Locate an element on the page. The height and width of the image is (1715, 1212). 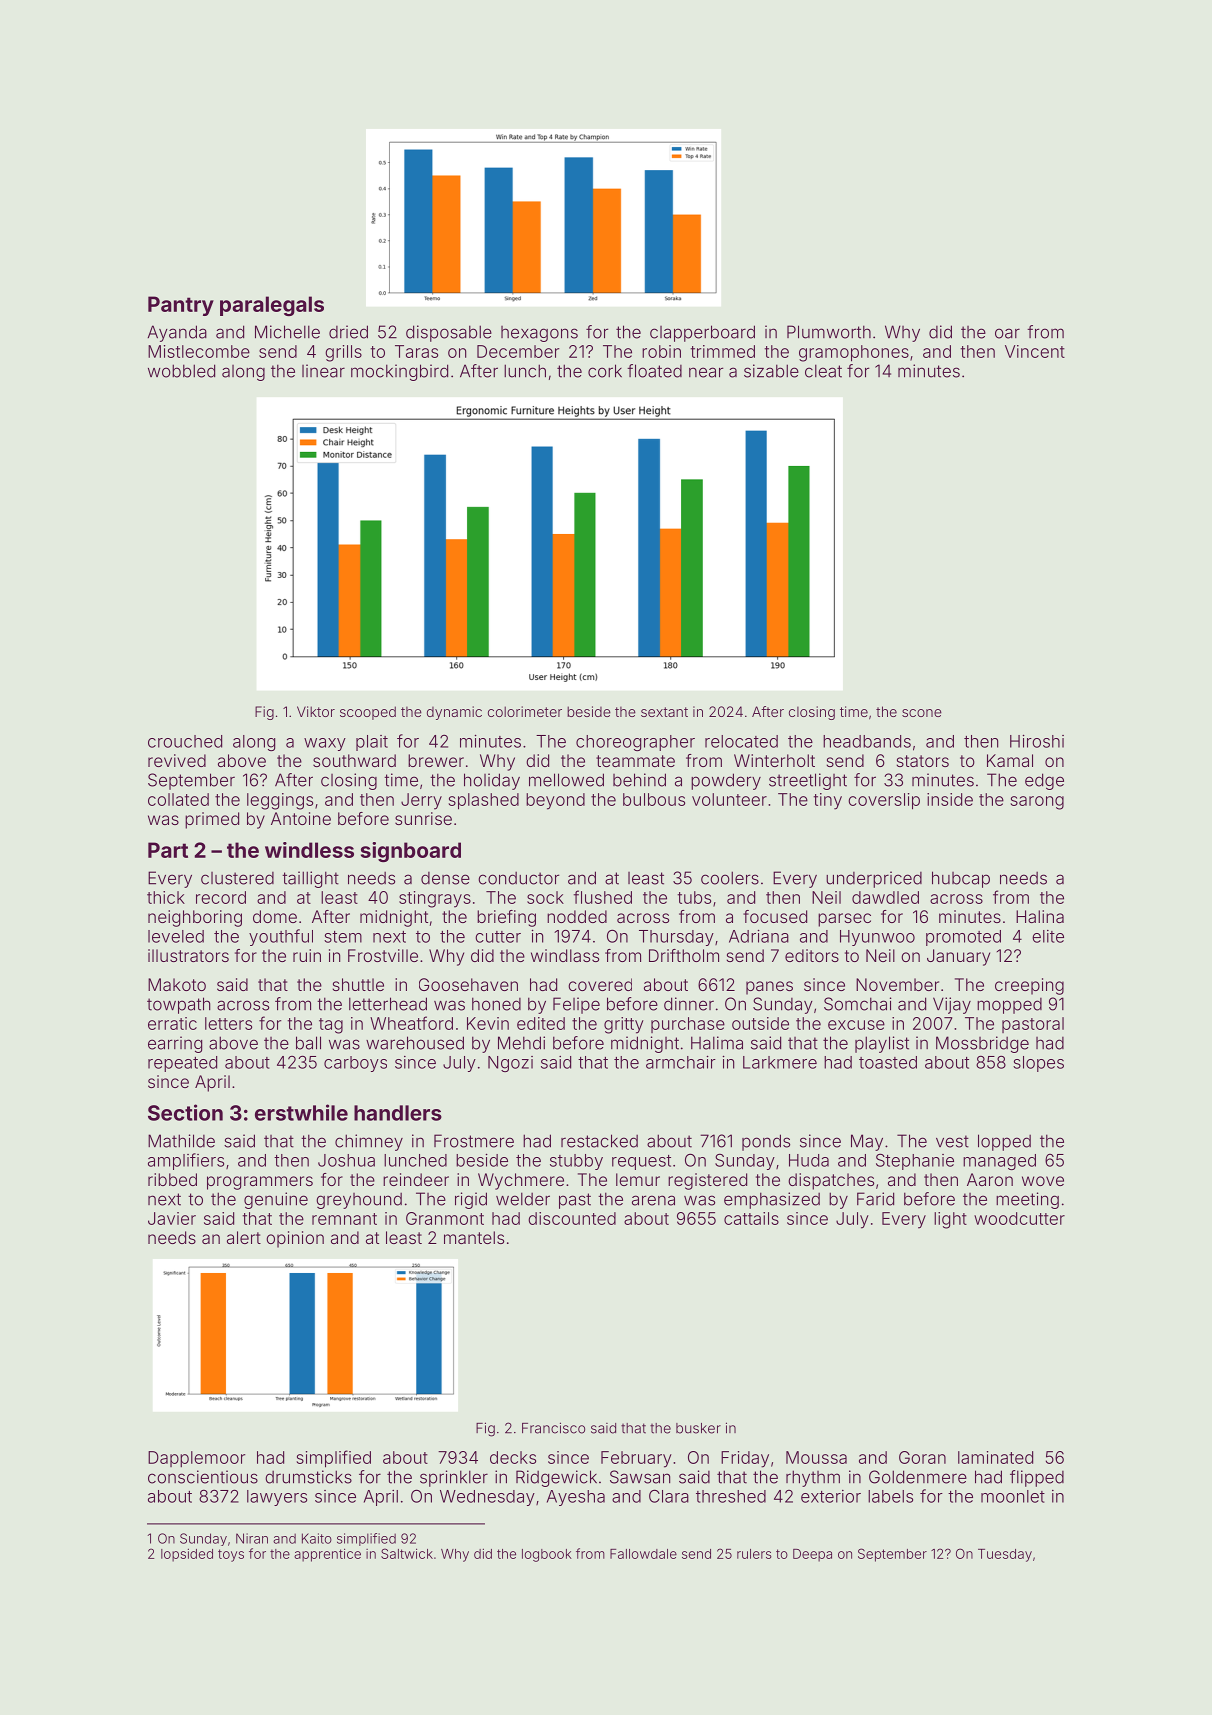
alert is located at coordinates (244, 1237).
